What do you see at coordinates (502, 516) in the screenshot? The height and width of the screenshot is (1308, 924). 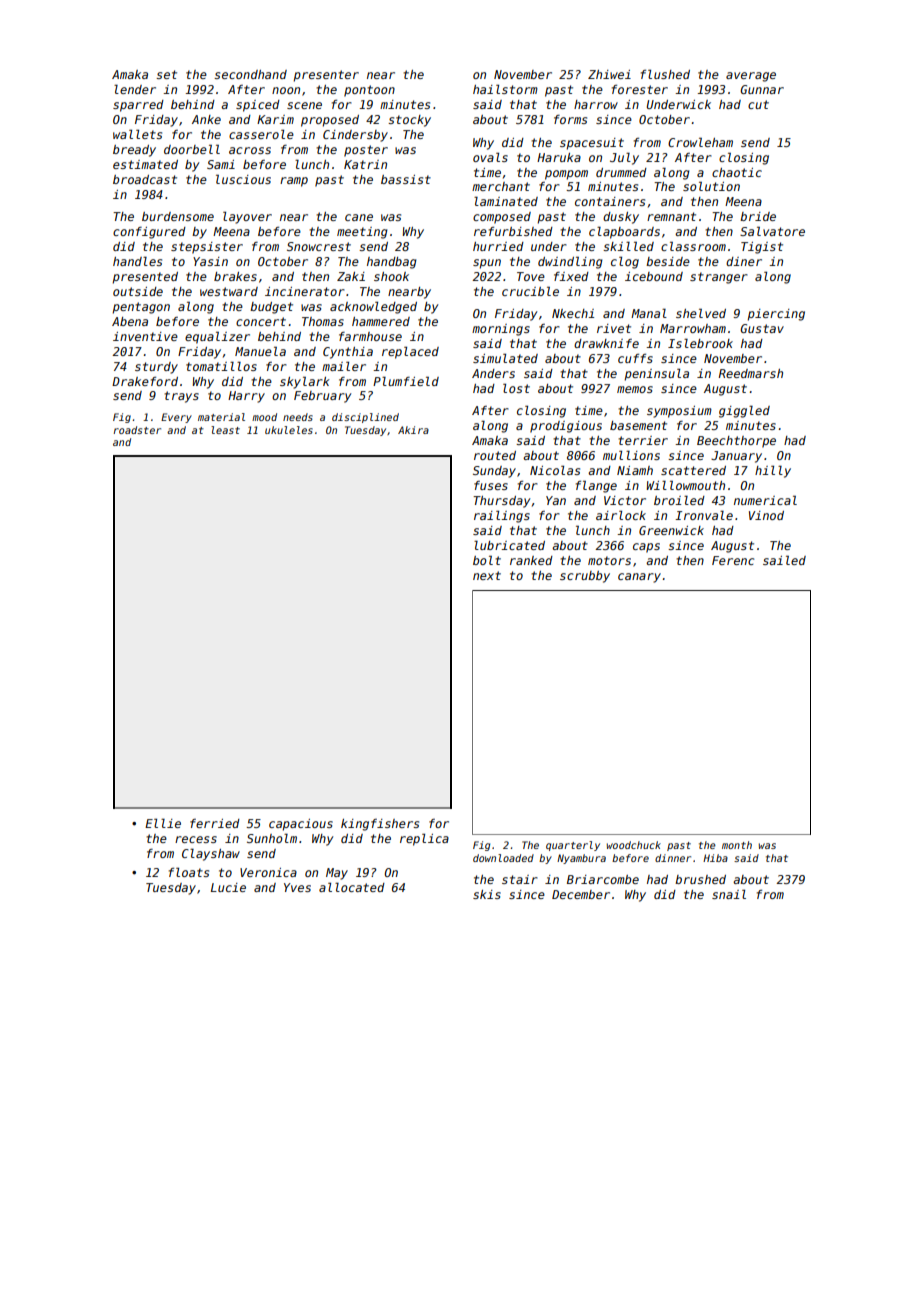 I see `railings` at bounding box center [502, 516].
